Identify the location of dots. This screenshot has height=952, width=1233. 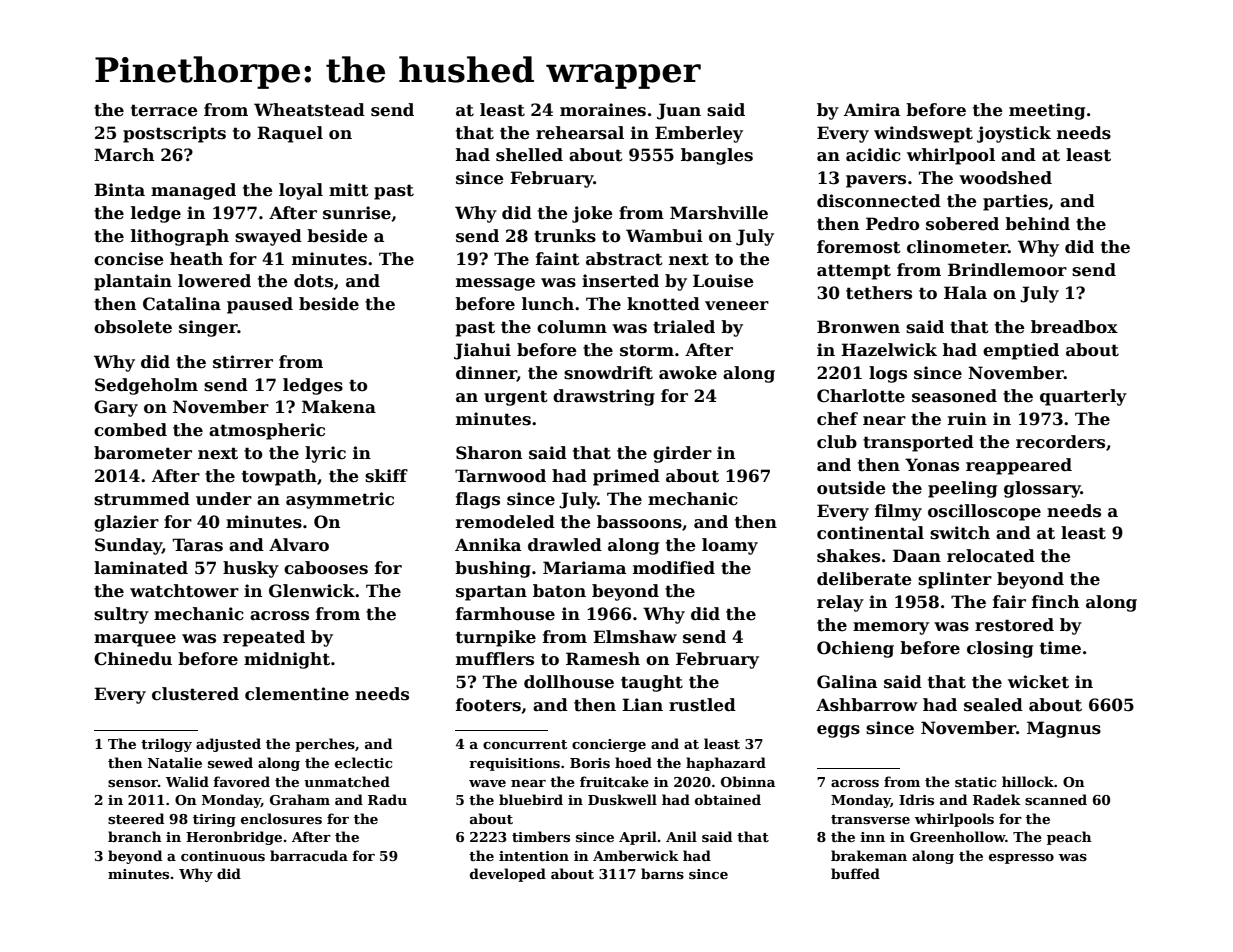
(313, 281).
